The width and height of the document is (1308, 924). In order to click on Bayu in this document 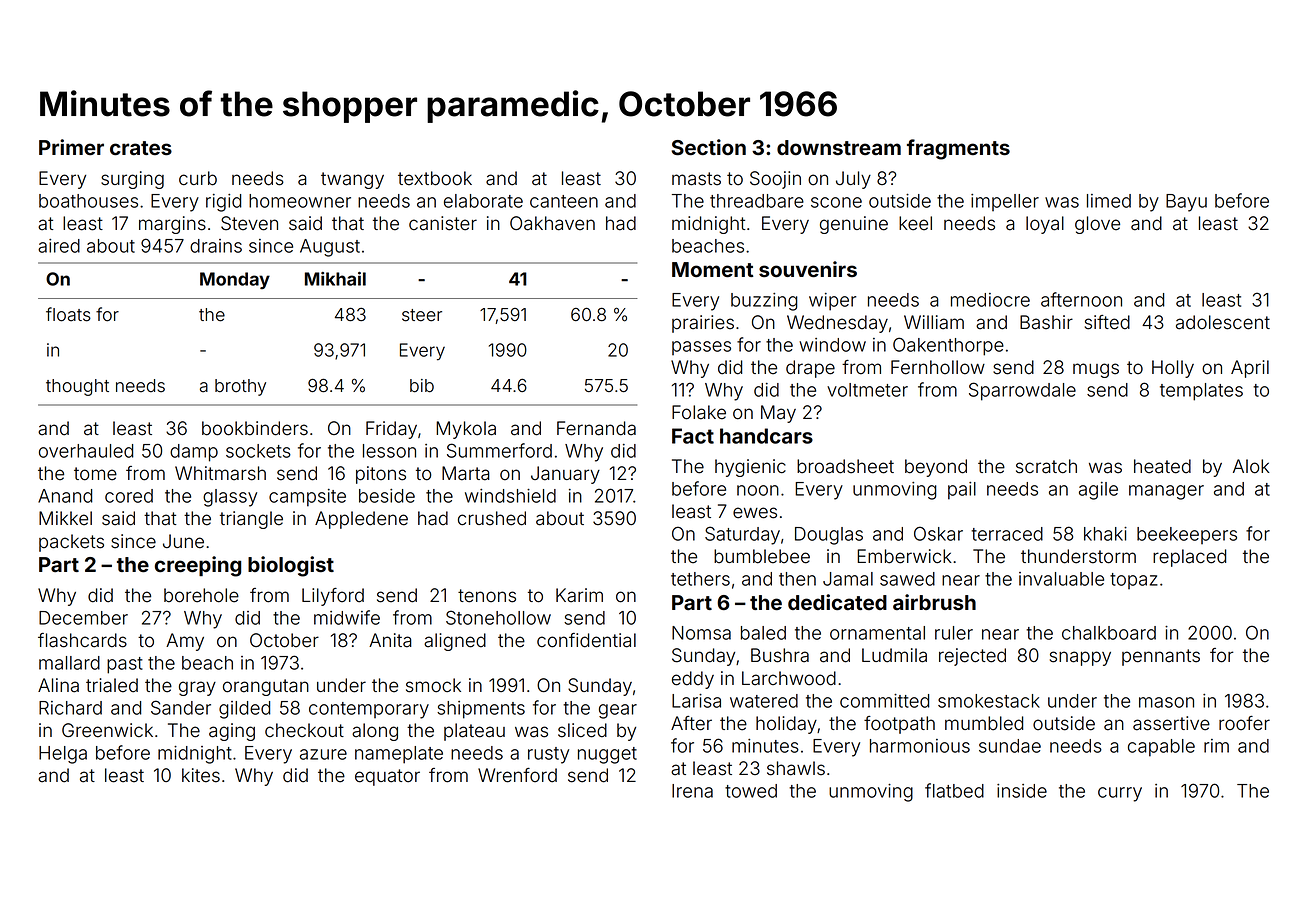, I will do `click(1186, 203)`.
